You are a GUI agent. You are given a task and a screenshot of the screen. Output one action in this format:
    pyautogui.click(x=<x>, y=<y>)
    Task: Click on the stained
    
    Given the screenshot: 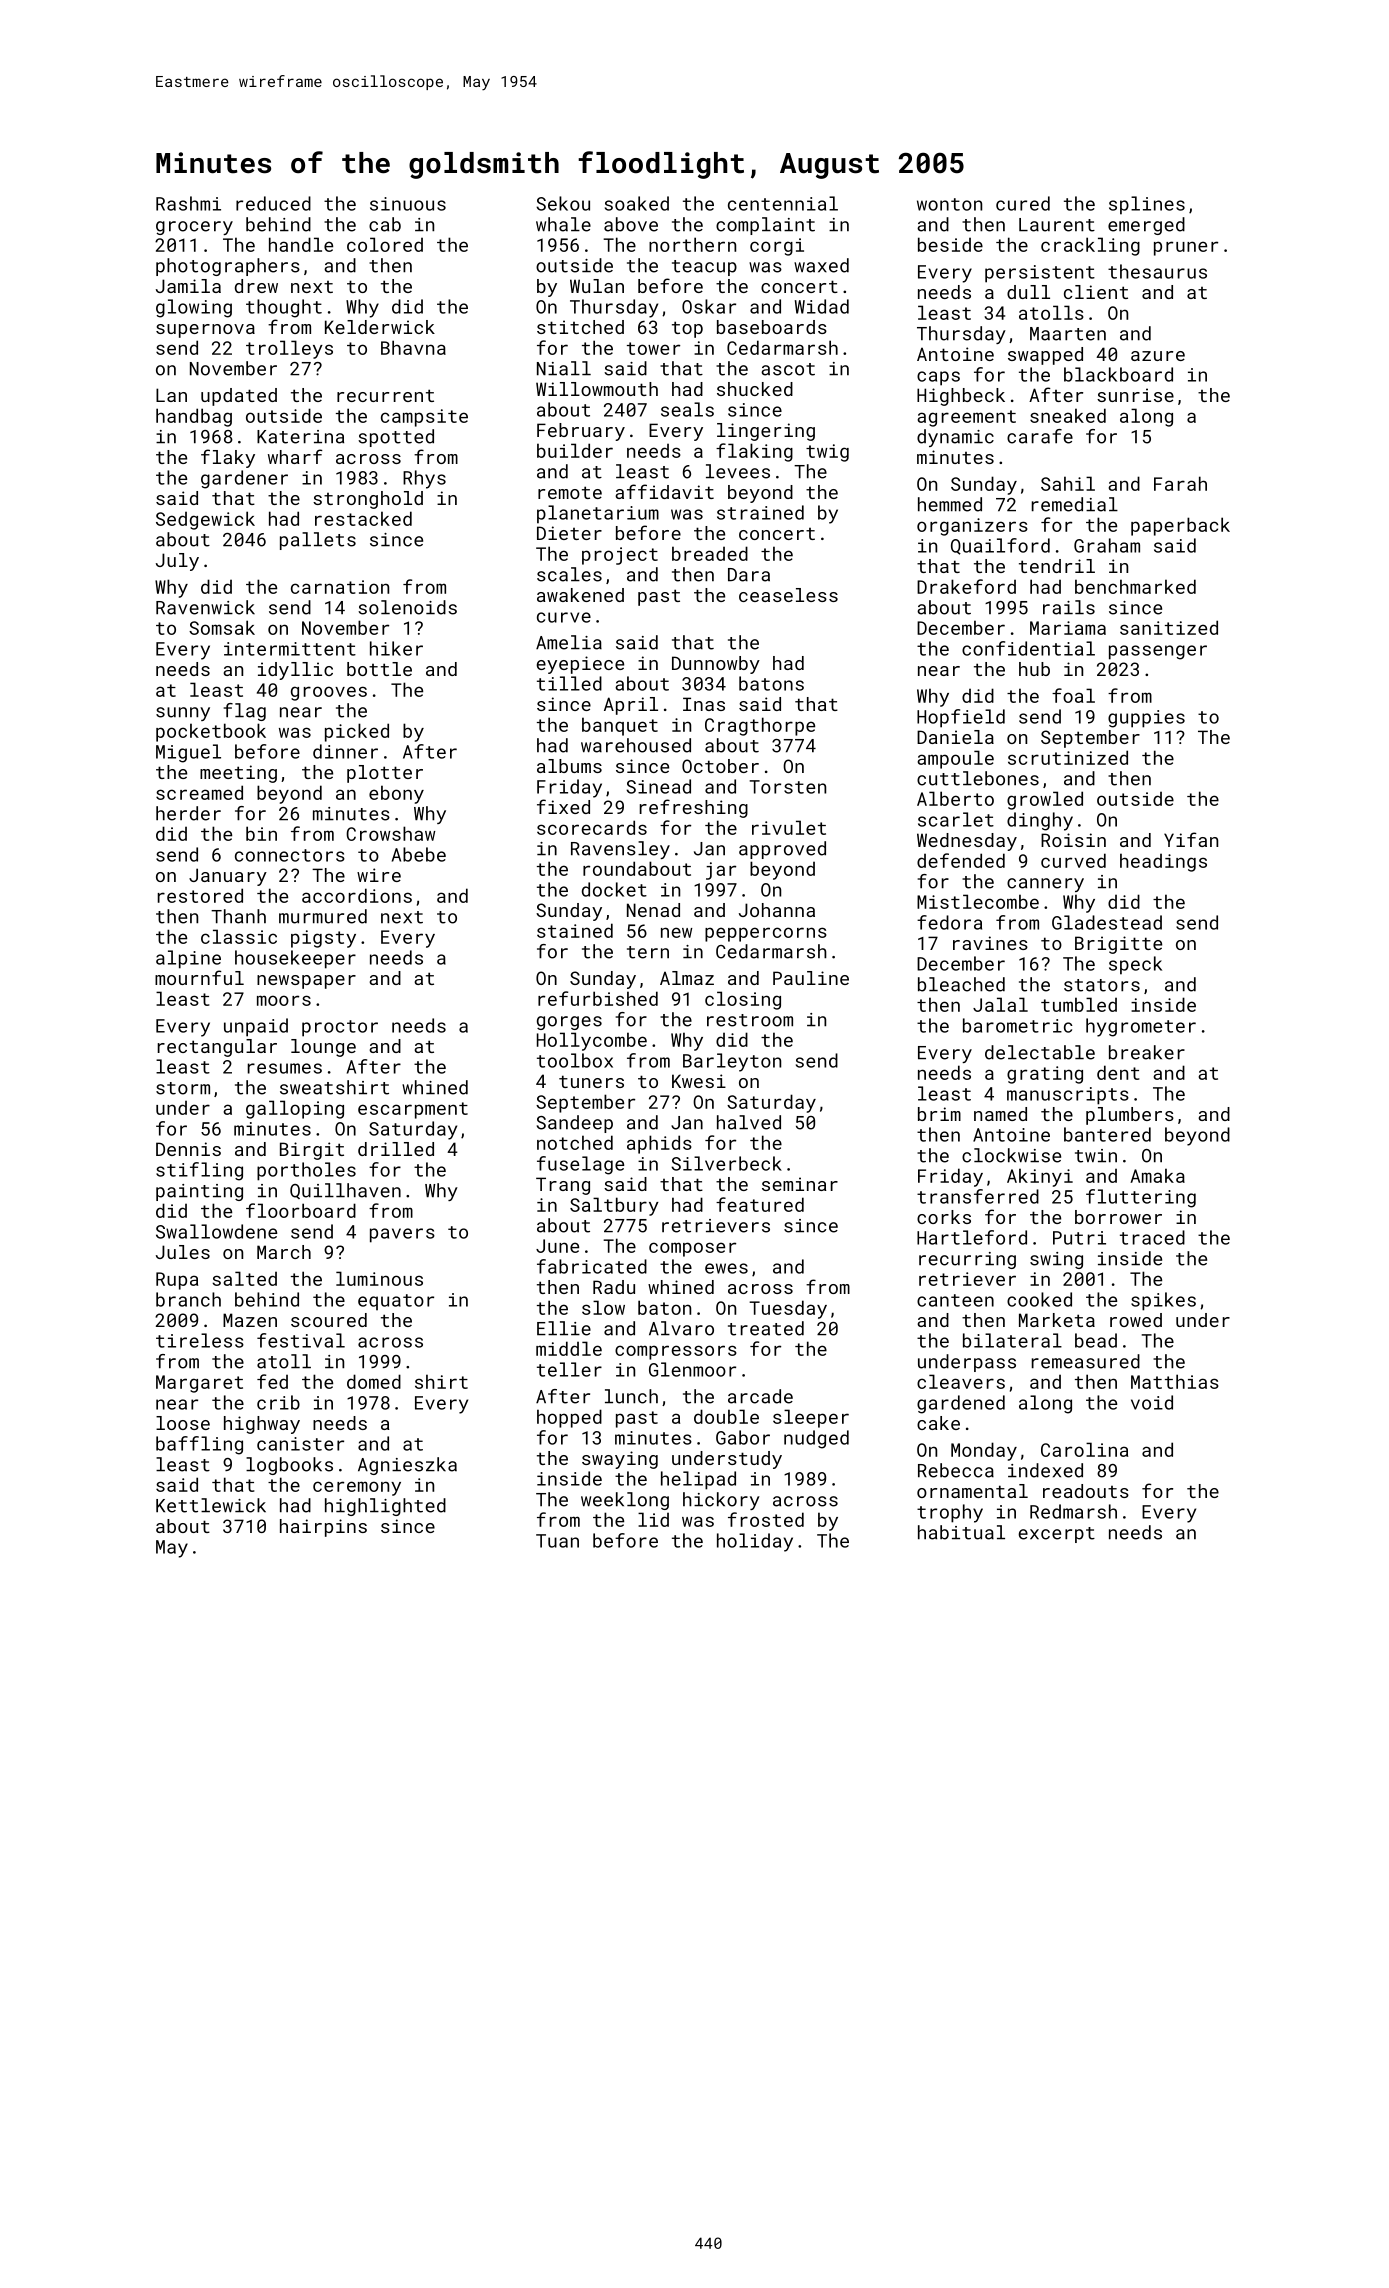 What is the action you would take?
    pyautogui.click(x=575, y=930)
